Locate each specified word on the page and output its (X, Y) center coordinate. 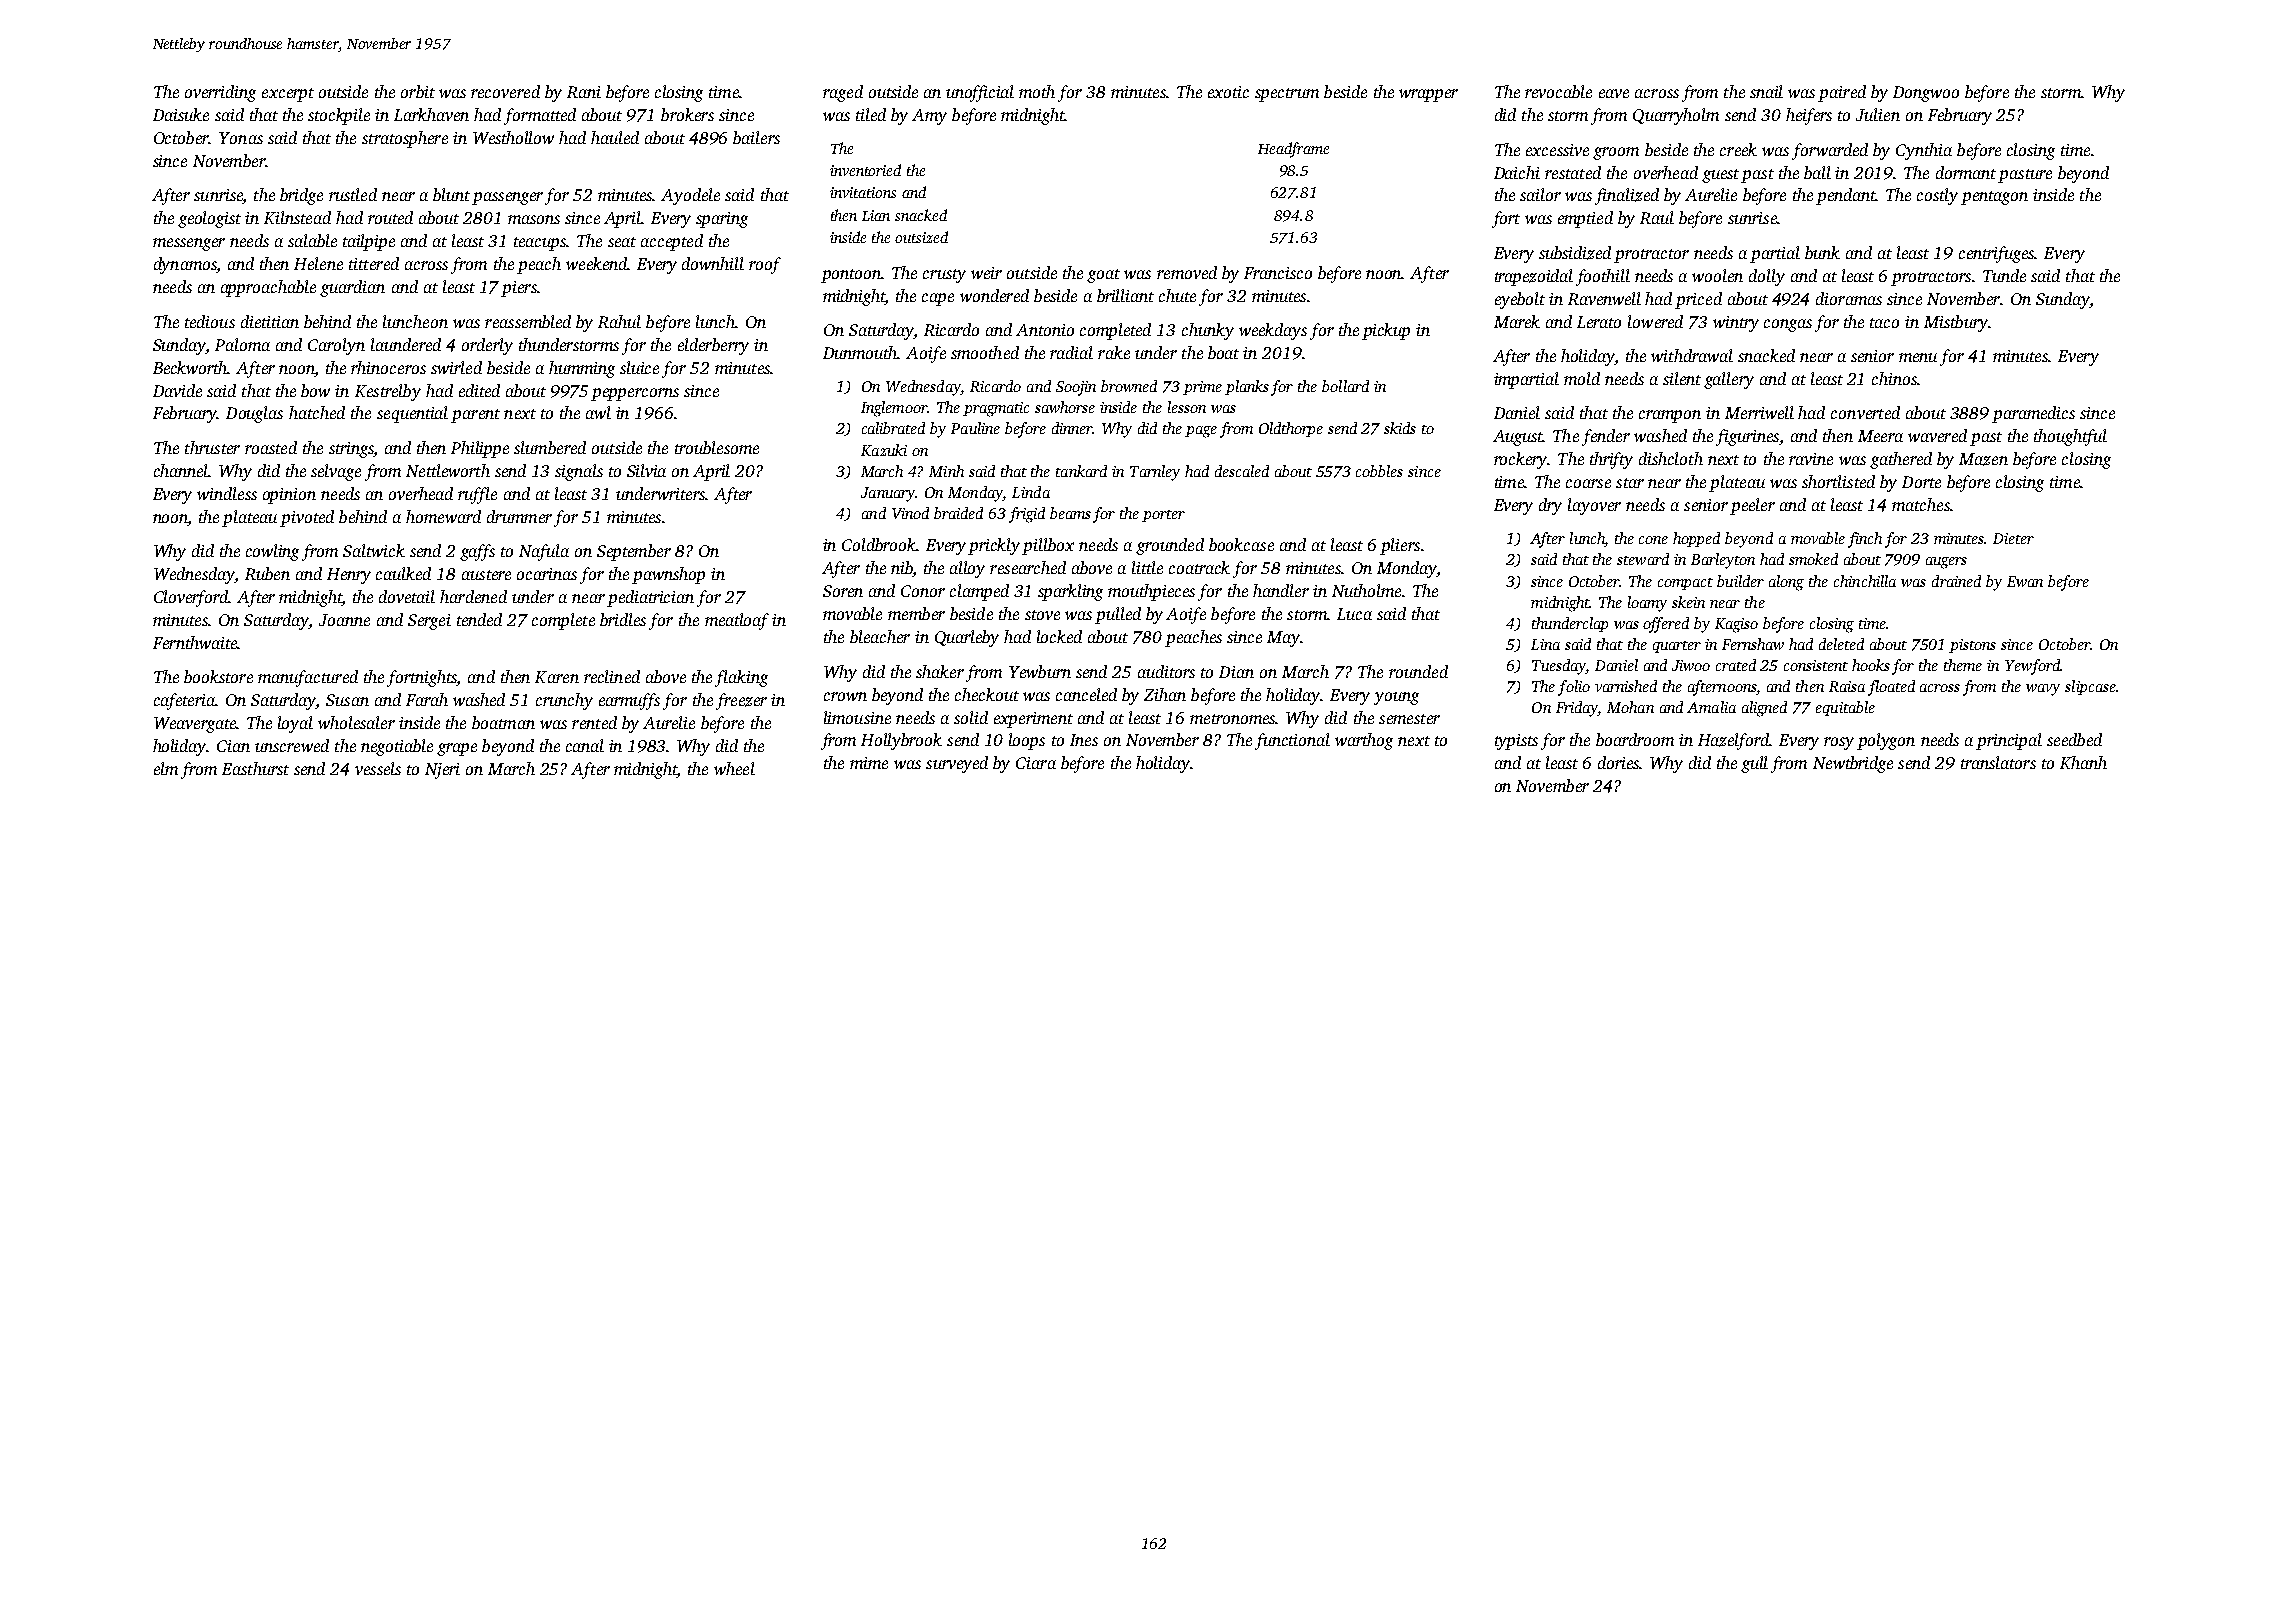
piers (519, 289)
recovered (505, 91)
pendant (1846, 196)
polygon (1886, 741)
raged (843, 93)
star (1630, 483)
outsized (921, 237)
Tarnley (1155, 473)
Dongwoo (1926, 94)
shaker (940, 671)
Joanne (344, 620)
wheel (734, 768)
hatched (317, 412)
